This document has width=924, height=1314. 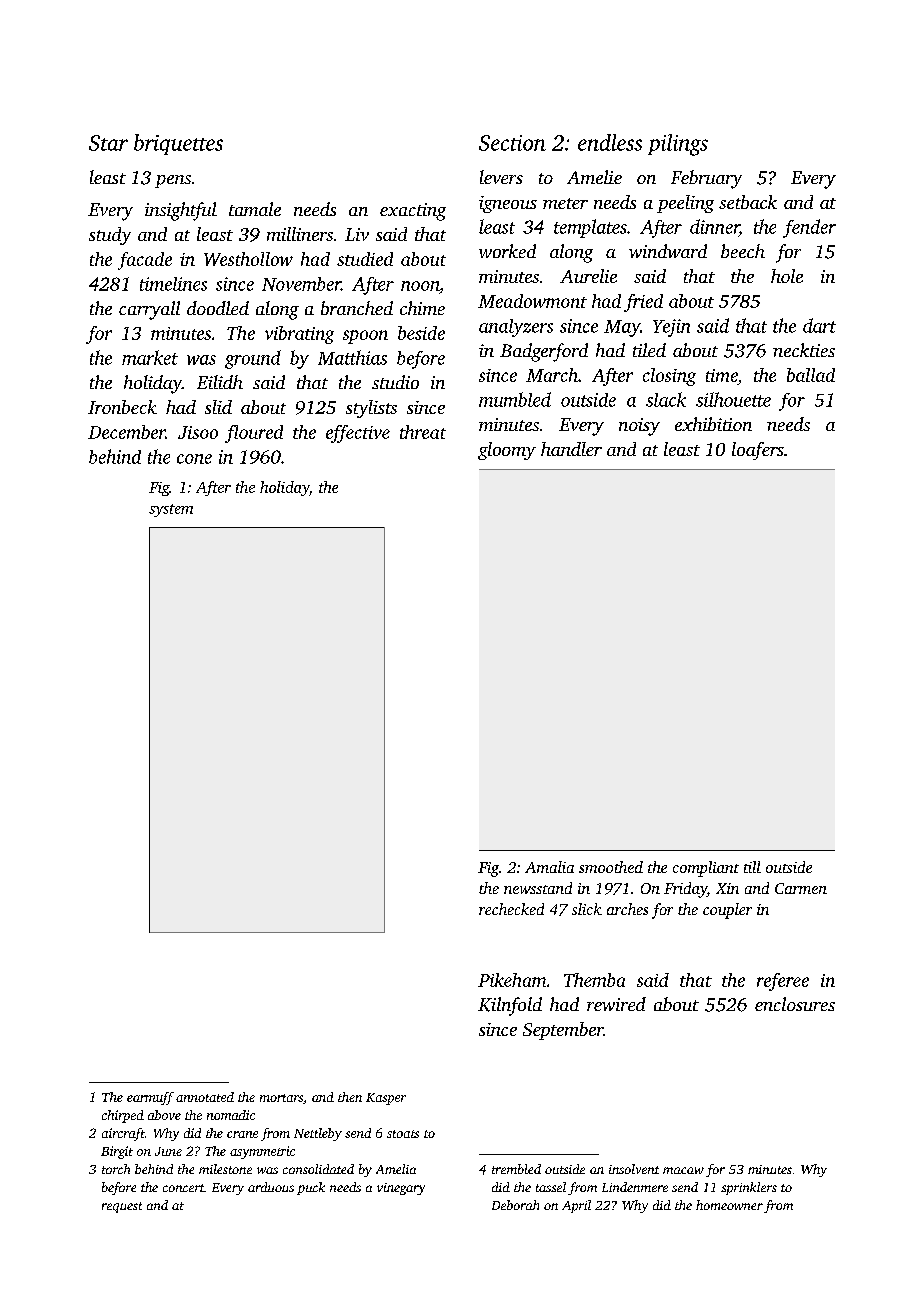 What do you see at coordinates (512, 143) in the document?
I see `Section` at bounding box center [512, 143].
